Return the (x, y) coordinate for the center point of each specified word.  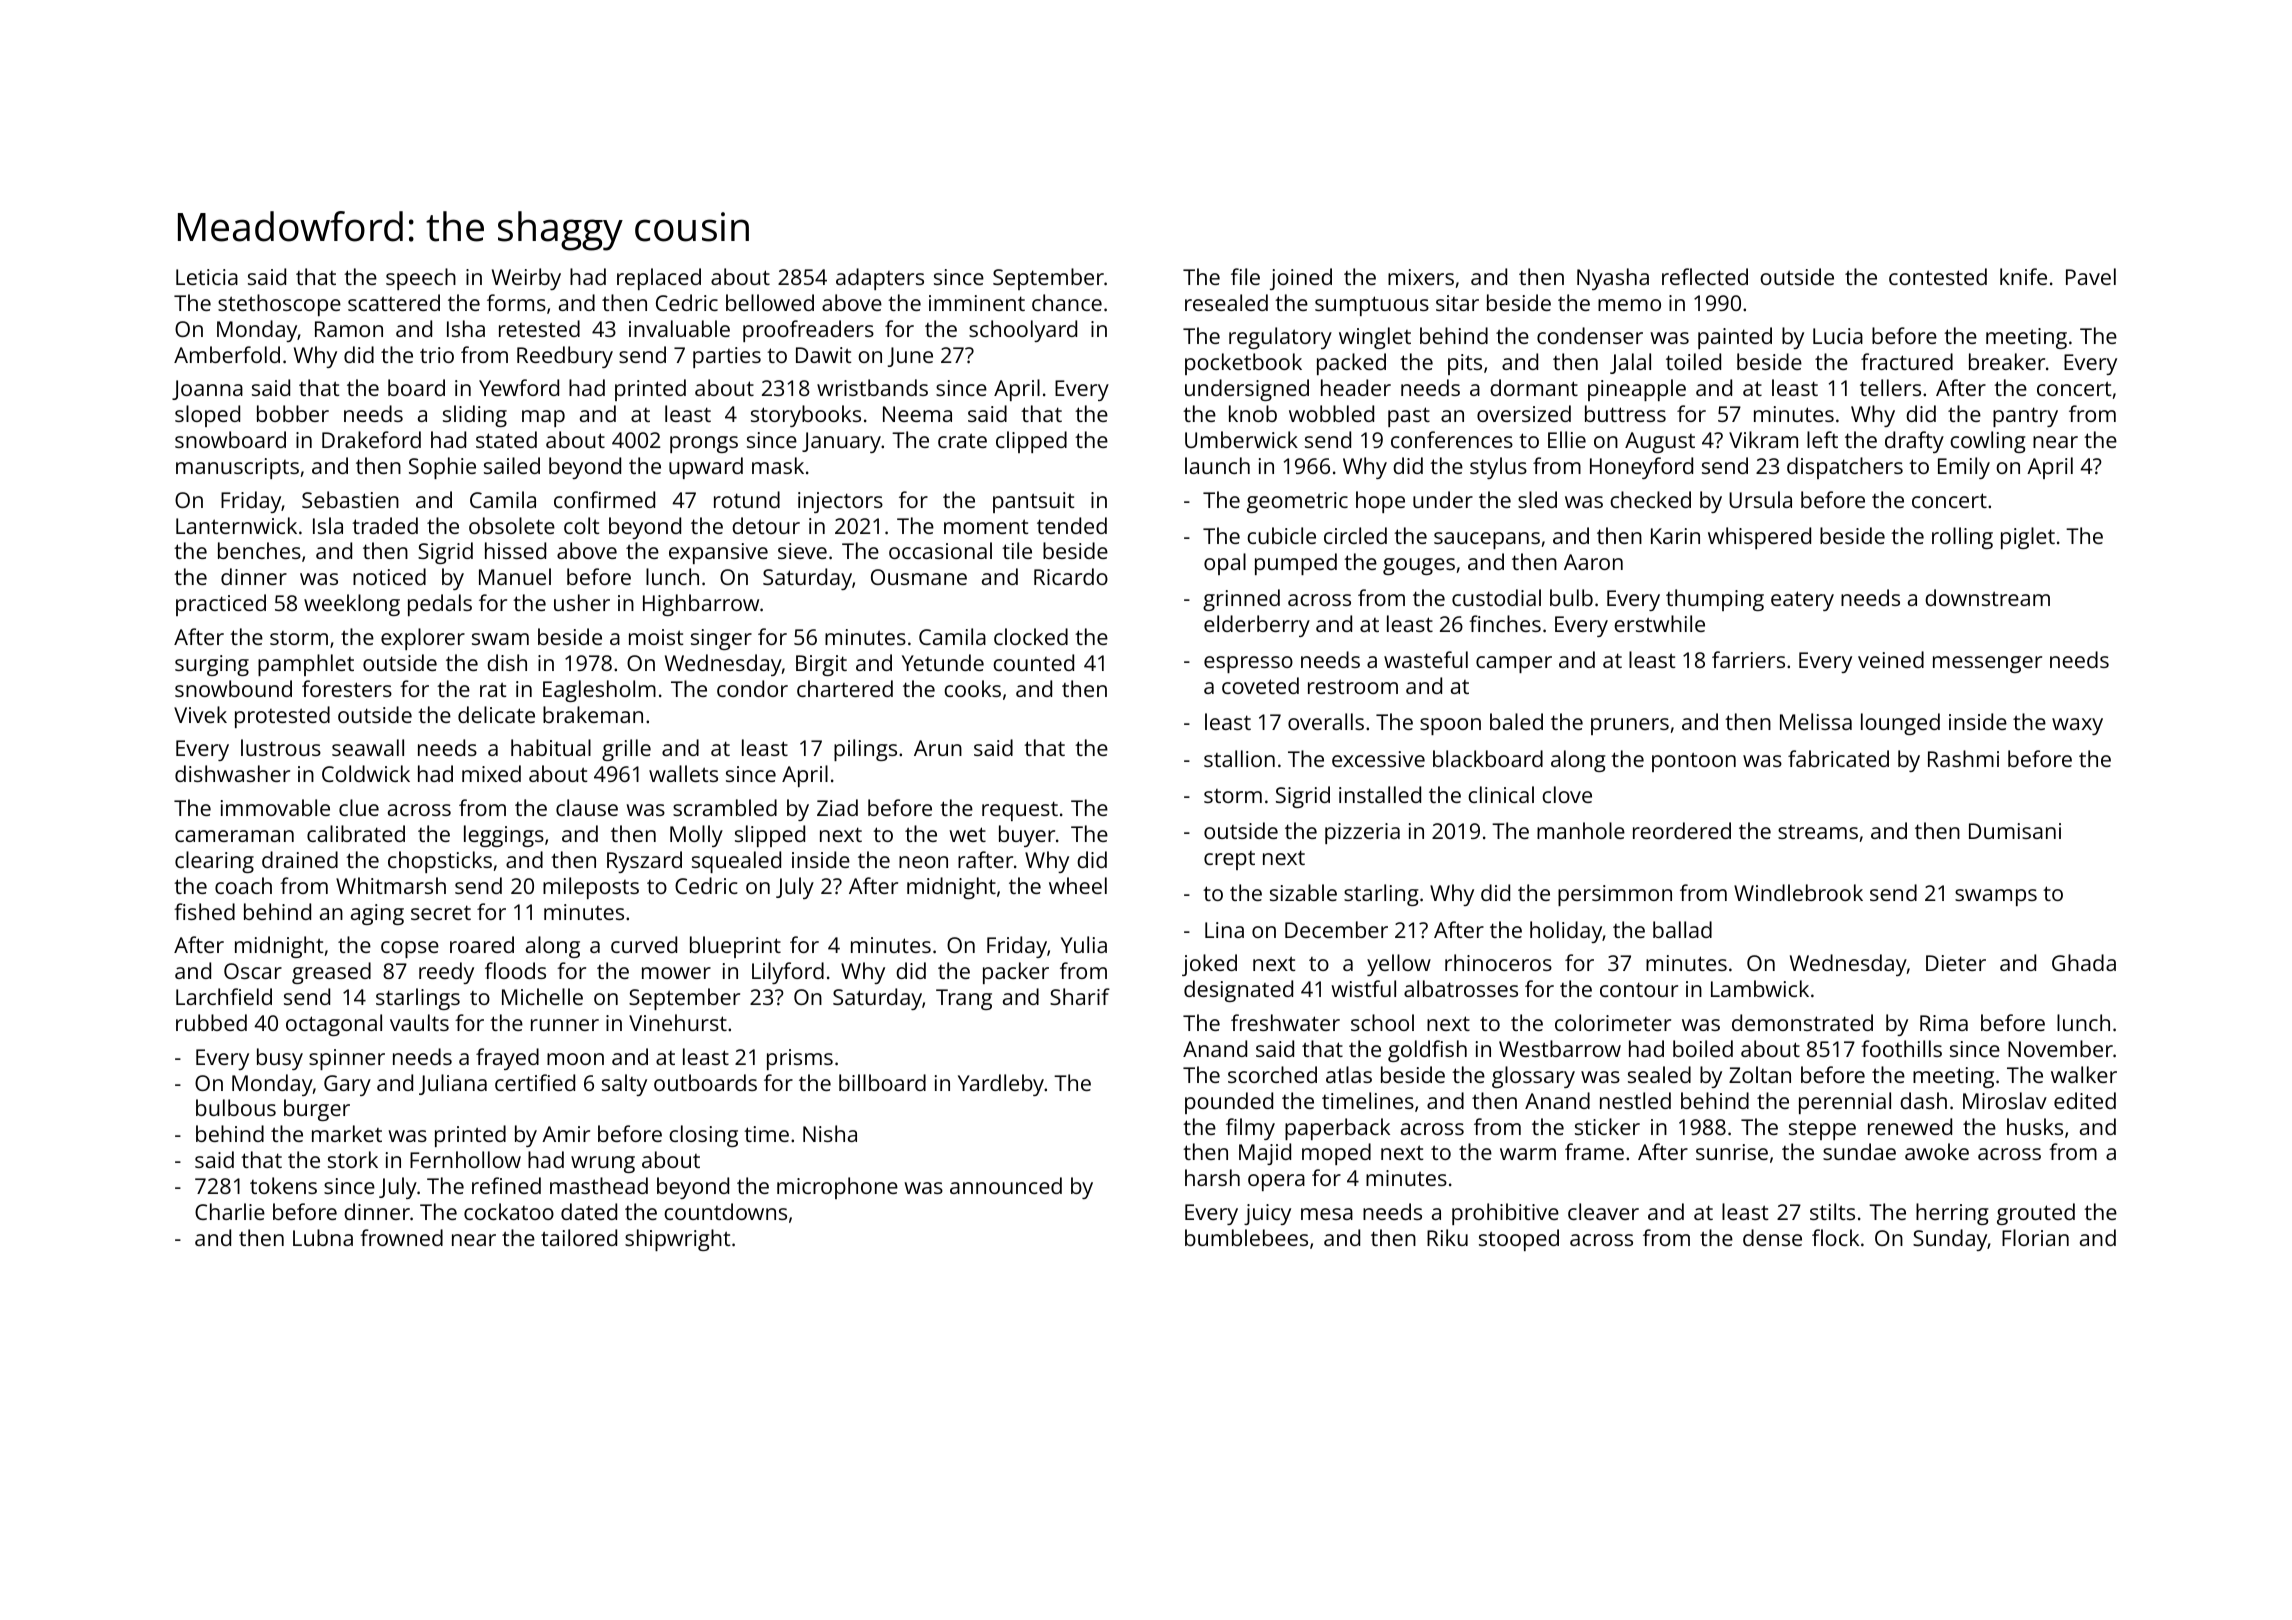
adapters (880, 279)
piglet (2028, 538)
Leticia (207, 277)
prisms (800, 1059)
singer (721, 639)
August (1660, 442)
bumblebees (1246, 1237)
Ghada (2084, 962)
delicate (496, 714)
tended (1072, 525)
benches (259, 550)
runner (565, 1025)
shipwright (677, 1240)
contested (1938, 276)
